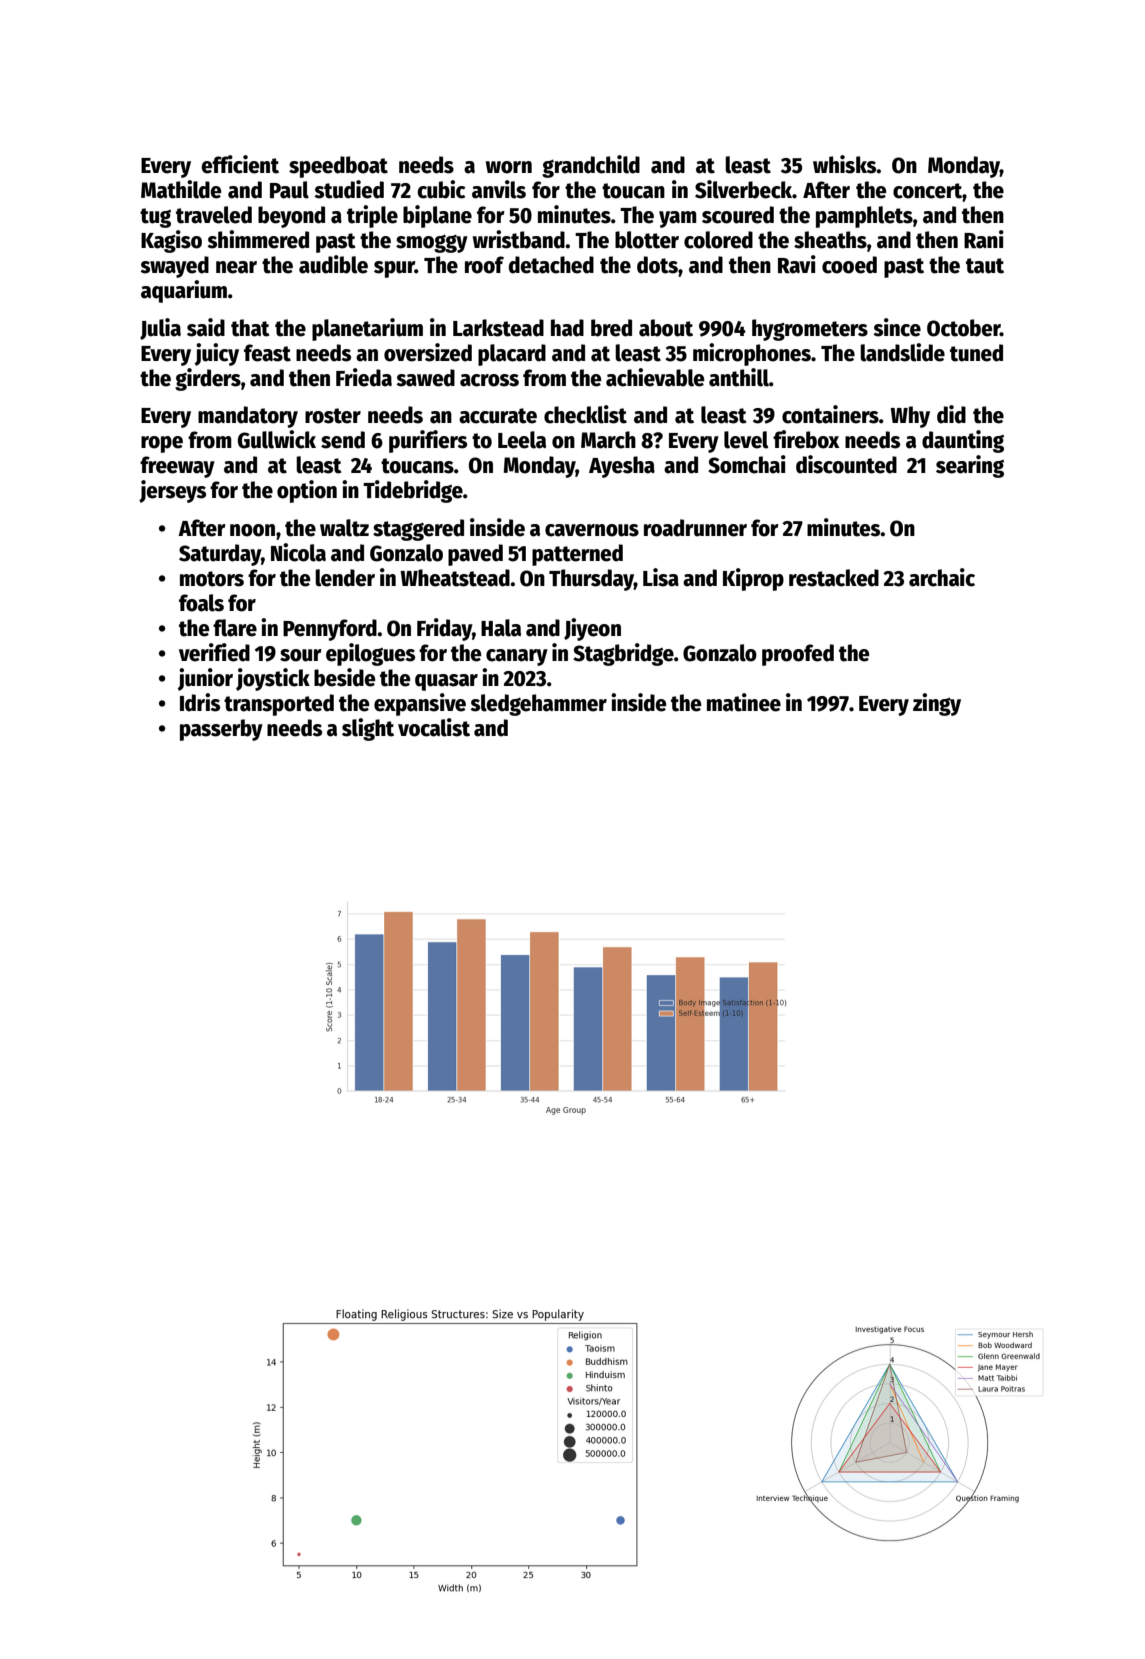 The height and width of the page is (1659, 1145). I want to click on concert, so click(927, 191).
